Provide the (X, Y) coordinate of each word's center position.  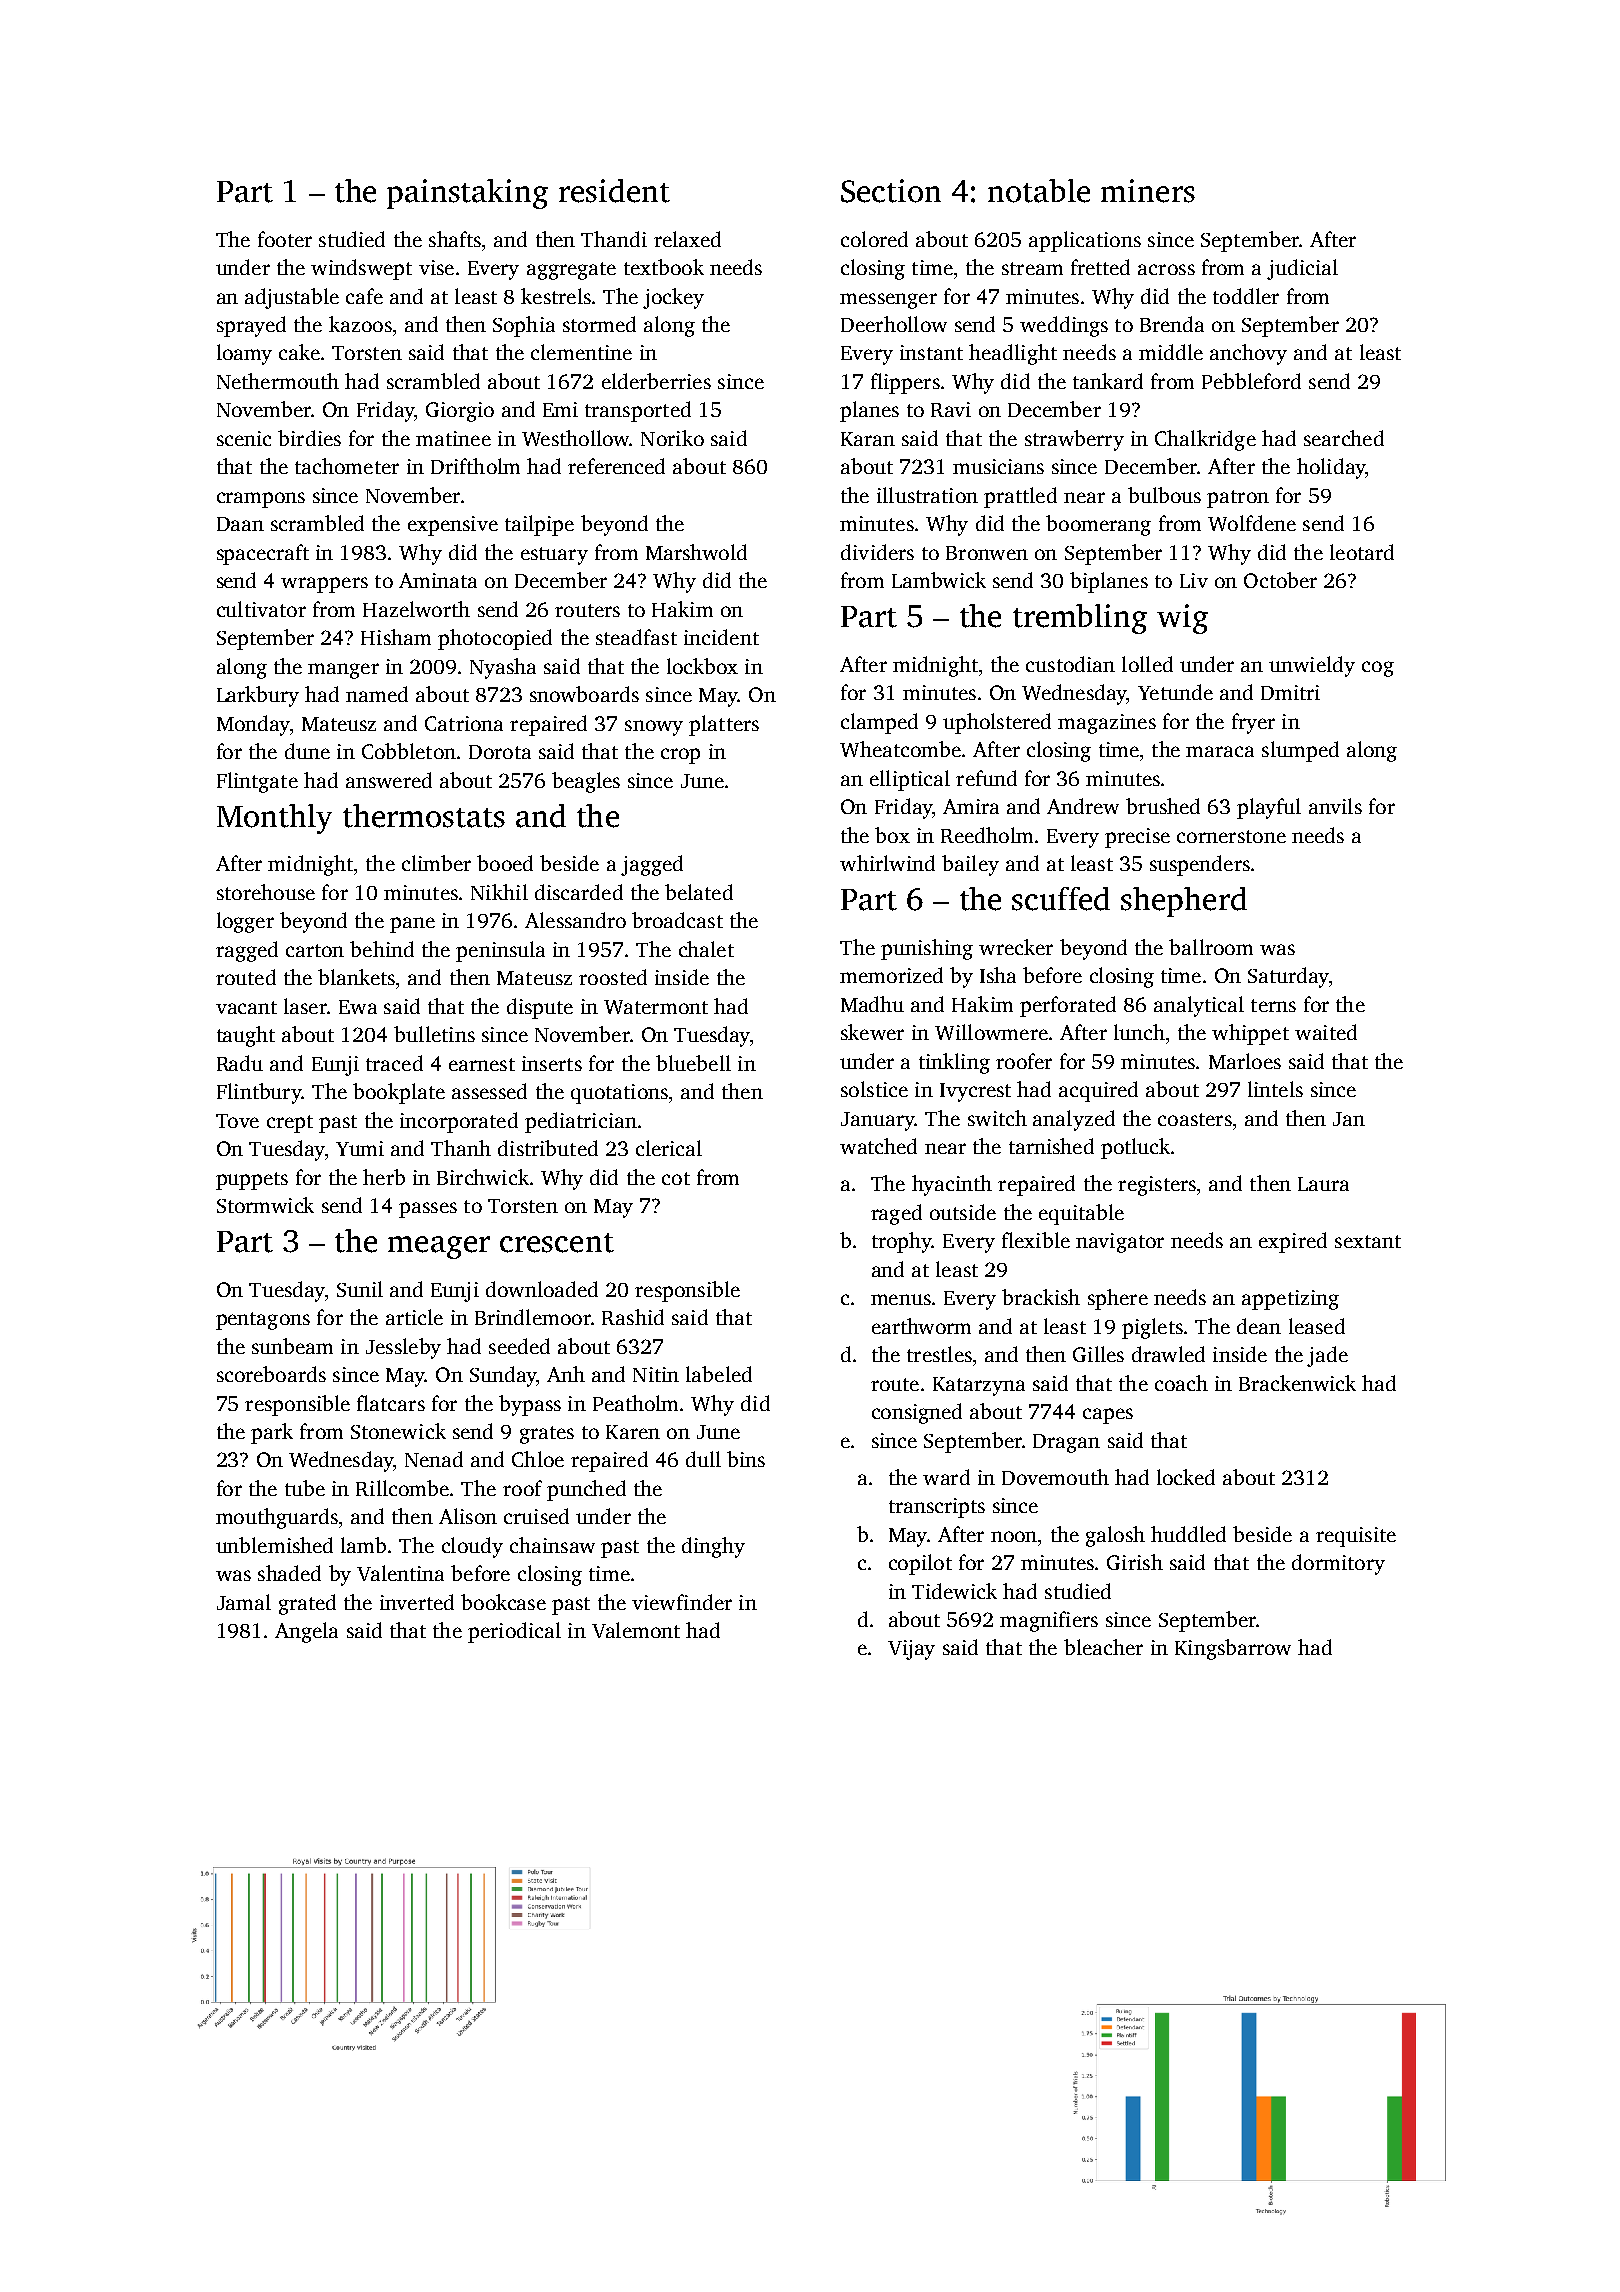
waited (1326, 1032)
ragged (247, 951)
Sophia (524, 326)
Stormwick (265, 1205)
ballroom (1211, 947)
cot (676, 1178)
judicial (1302, 269)
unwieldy (1312, 666)
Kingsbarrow (1233, 1649)
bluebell (693, 1063)
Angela (306, 1632)
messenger (888, 301)
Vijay (911, 1650)
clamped (879, 723)
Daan (240, 524)
